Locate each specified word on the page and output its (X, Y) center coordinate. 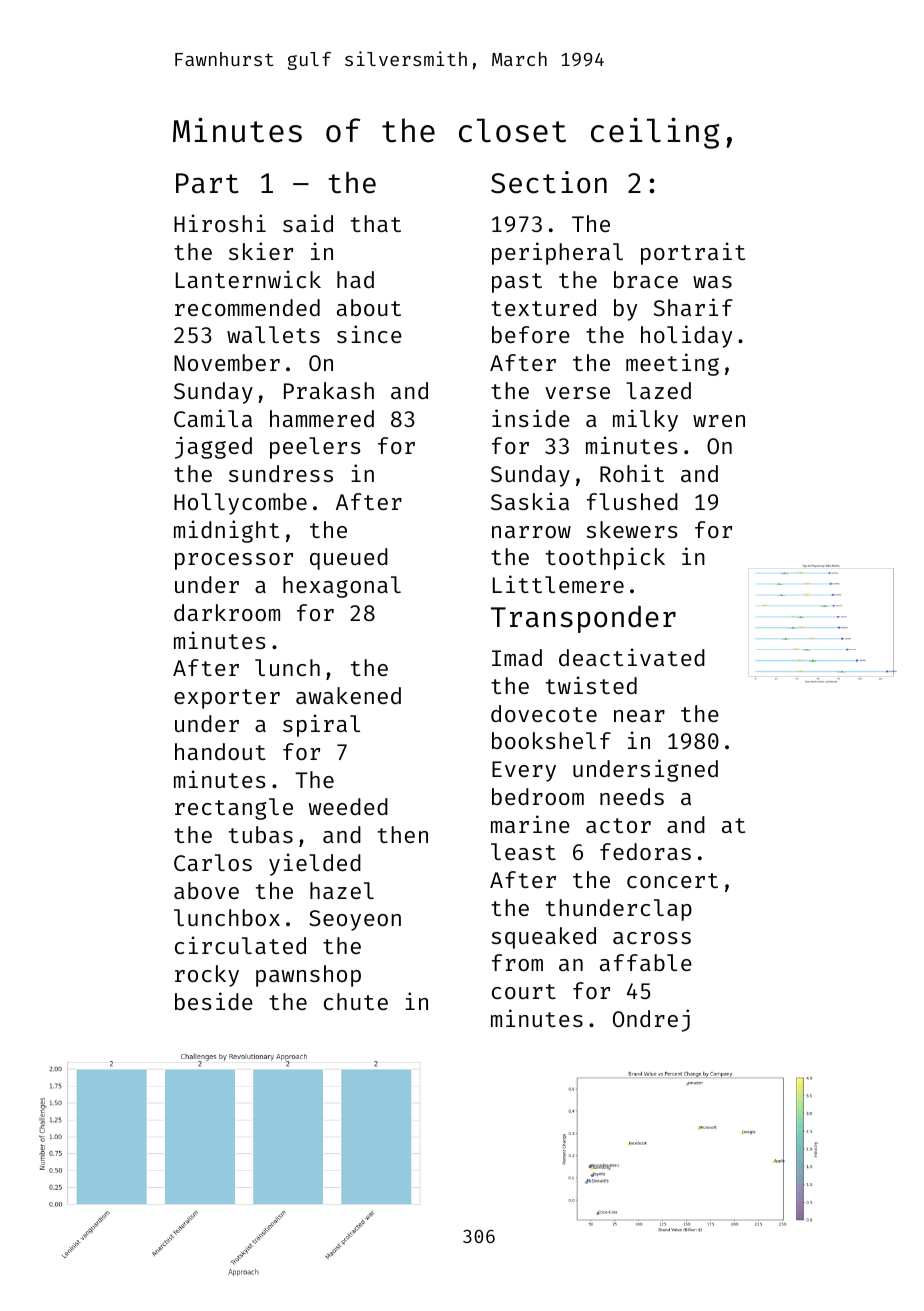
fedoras (645, 851)
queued (349, 559)
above (206, 890)
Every (524, 771)
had (355, 279)
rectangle (234, 809)
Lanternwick (248, 279)
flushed (632, 501)
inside (531, 418)
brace (646, 279)
